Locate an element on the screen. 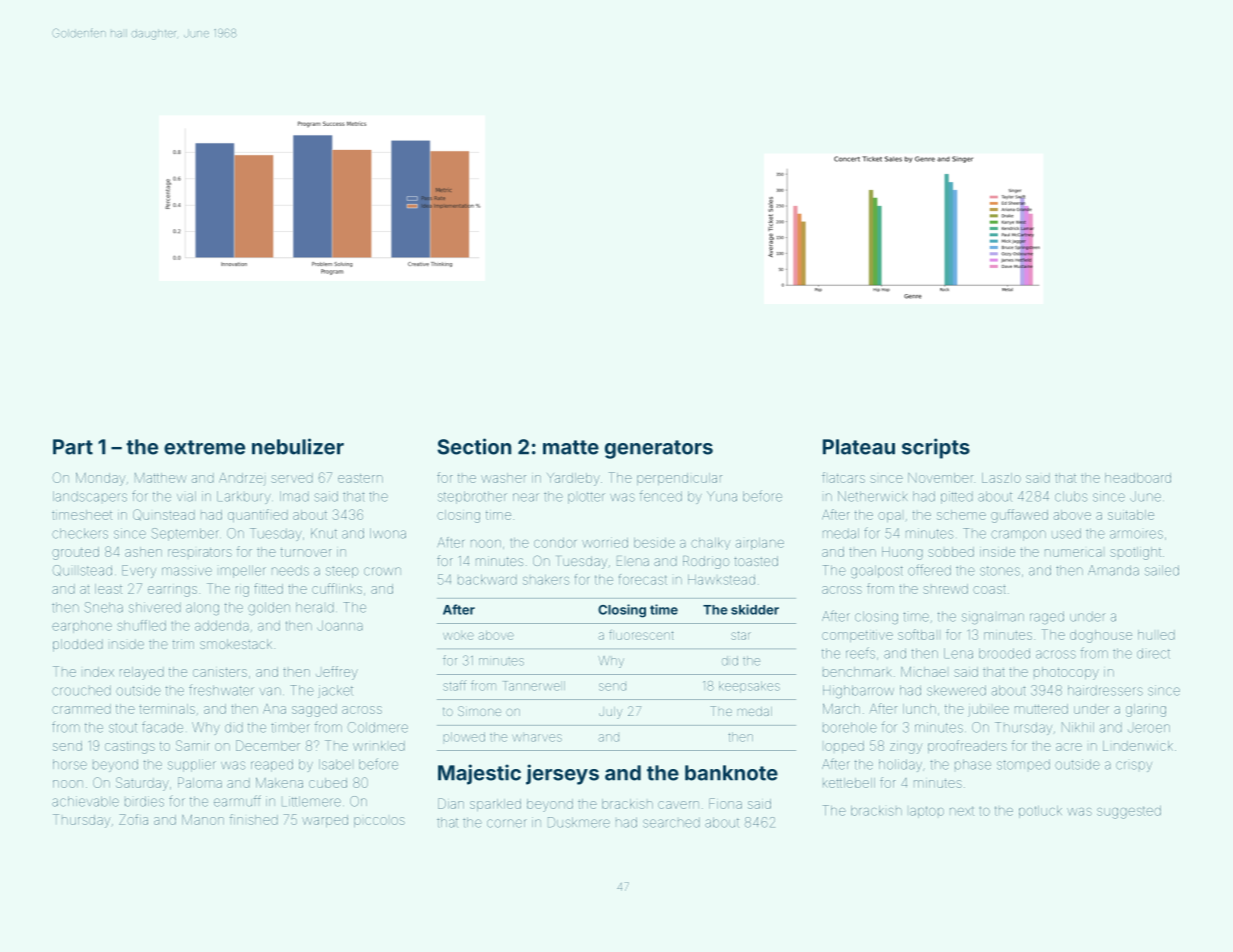 Image resolution: width=1233 pixels, height=952 pixels. condor is located at coordinates (555, 543).
